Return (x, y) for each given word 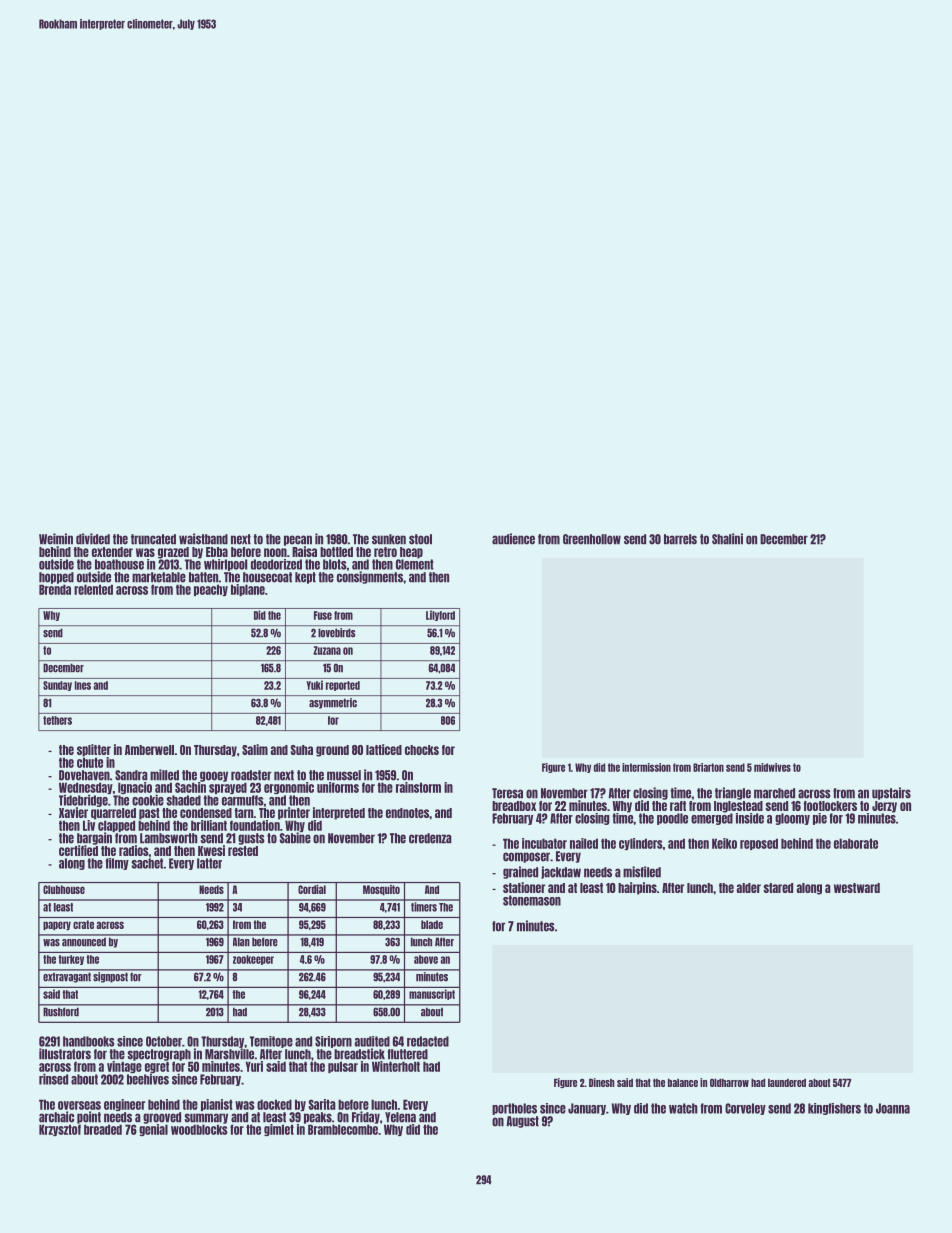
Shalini (727, 539)
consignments (370, 577)
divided (93, 539)
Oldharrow (729, 1083)
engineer (124, 1105)
